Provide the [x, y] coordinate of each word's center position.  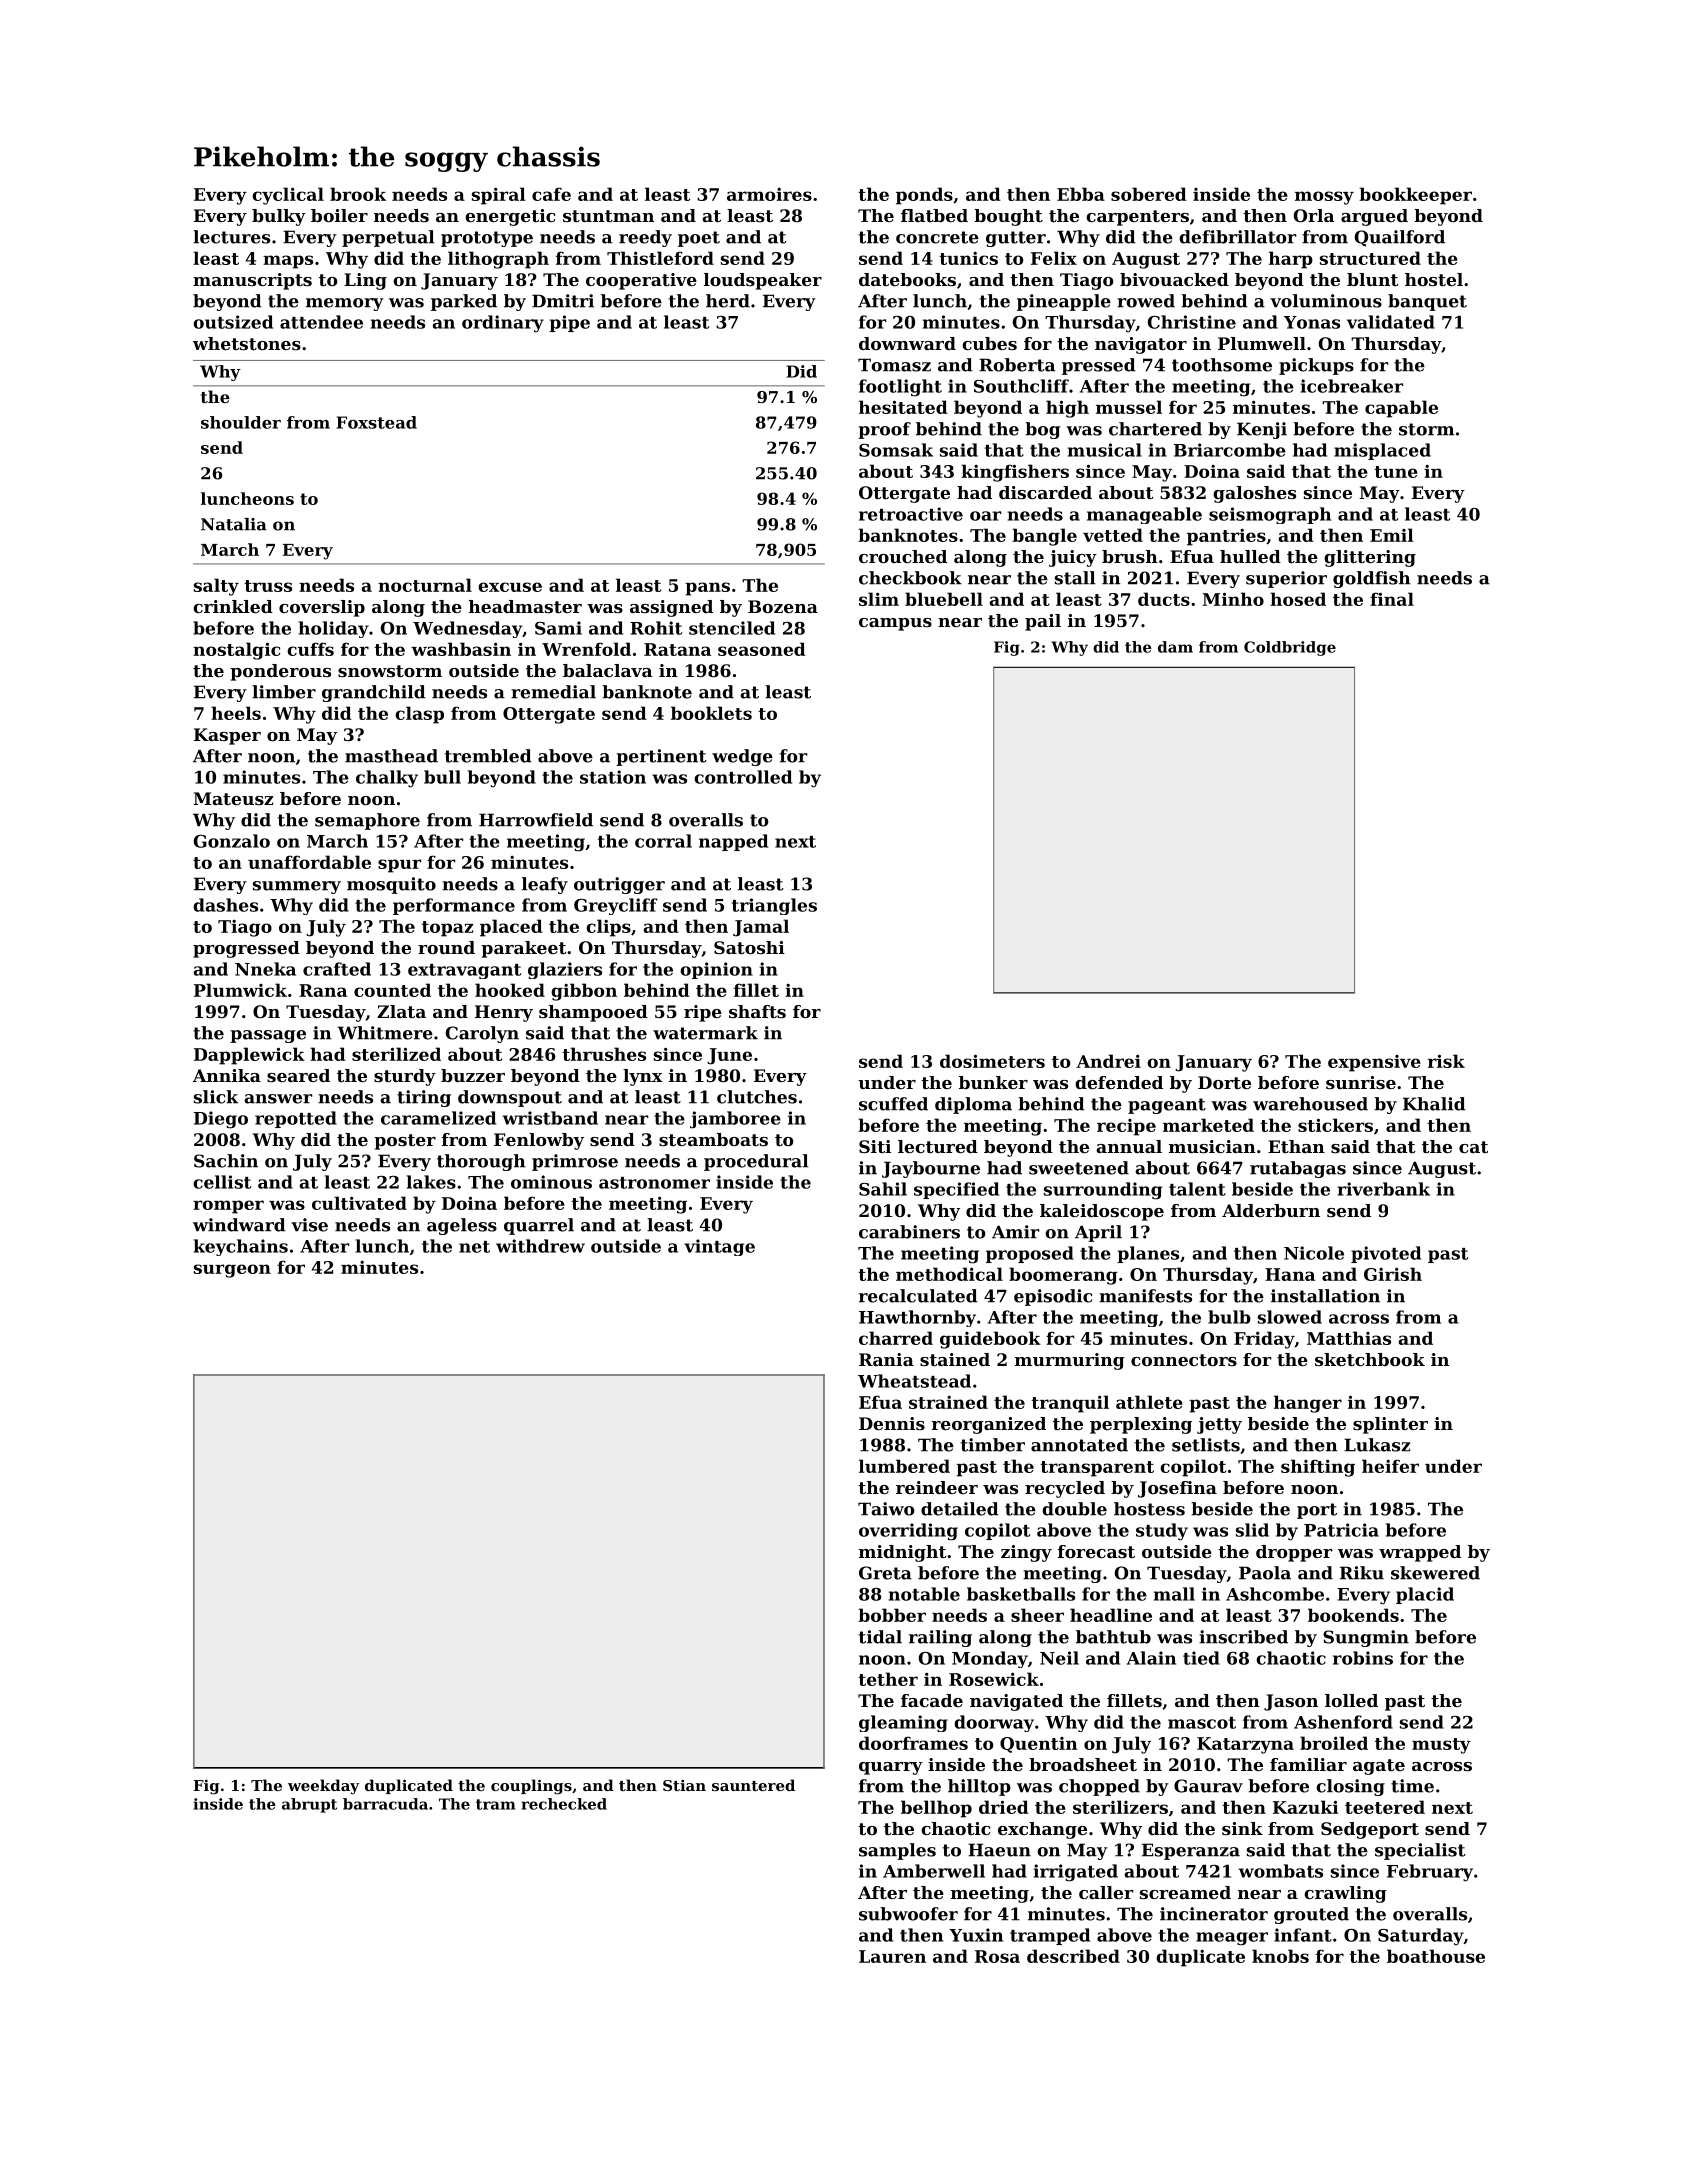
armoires [769, 194]
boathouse [1436, 1956]
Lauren [892, 1956]
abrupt [309, 1805]
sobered [1149, 194]
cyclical [288, 196]
